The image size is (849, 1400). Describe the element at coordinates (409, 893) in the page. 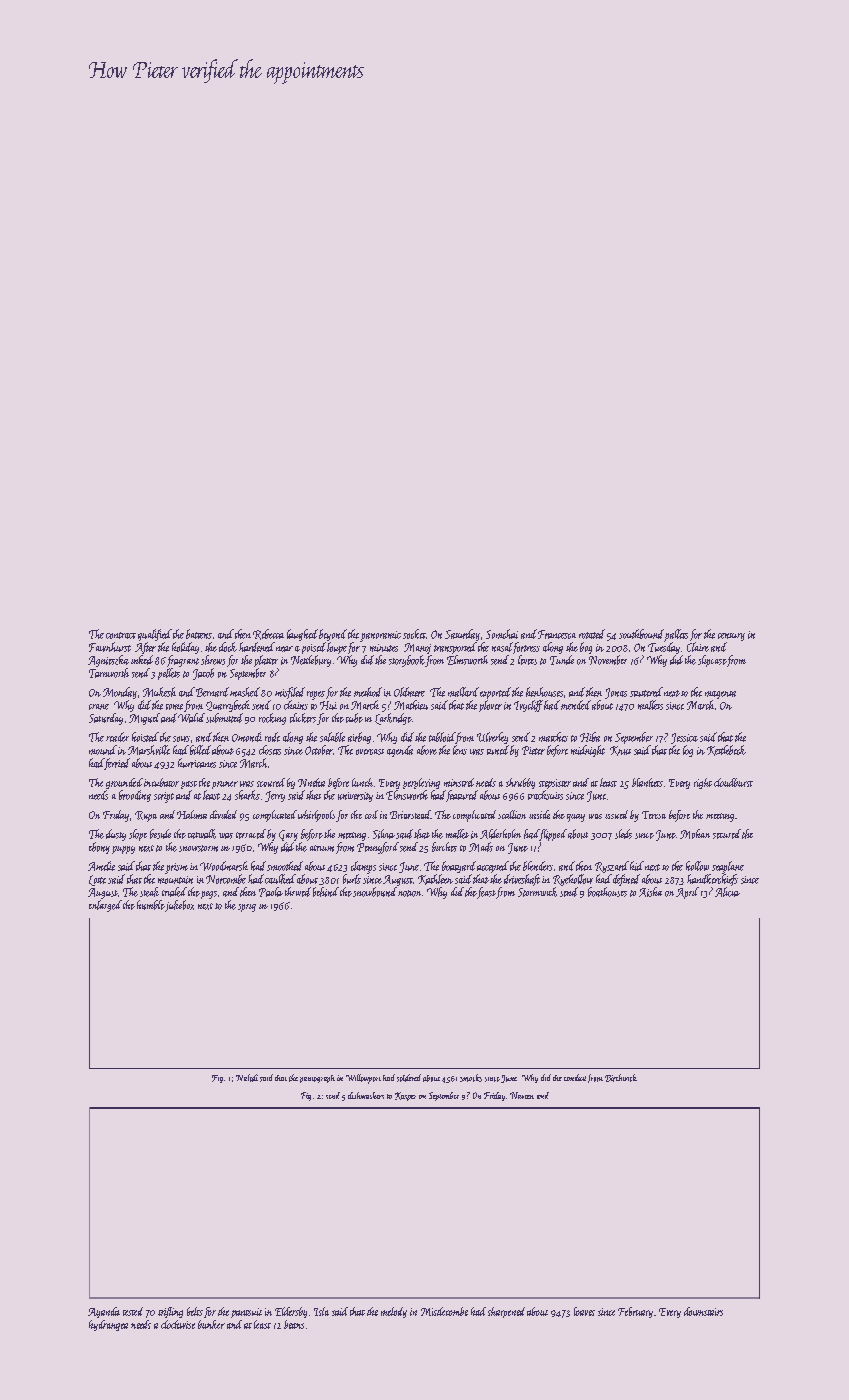

I see `notion` at that location.
